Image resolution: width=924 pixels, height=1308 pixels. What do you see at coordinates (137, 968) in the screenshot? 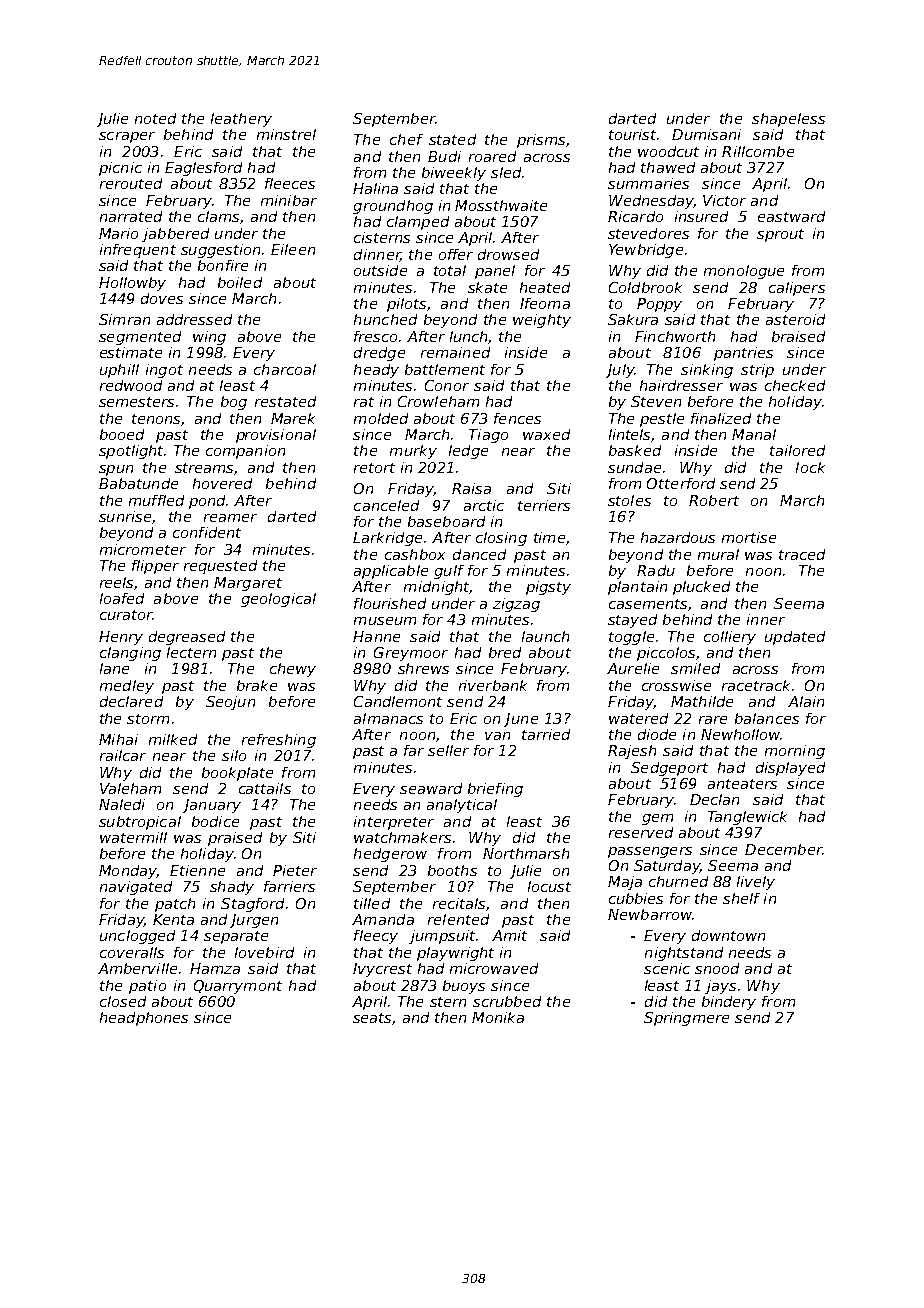
I see `Amberville` at bounding box center [137, 968].
